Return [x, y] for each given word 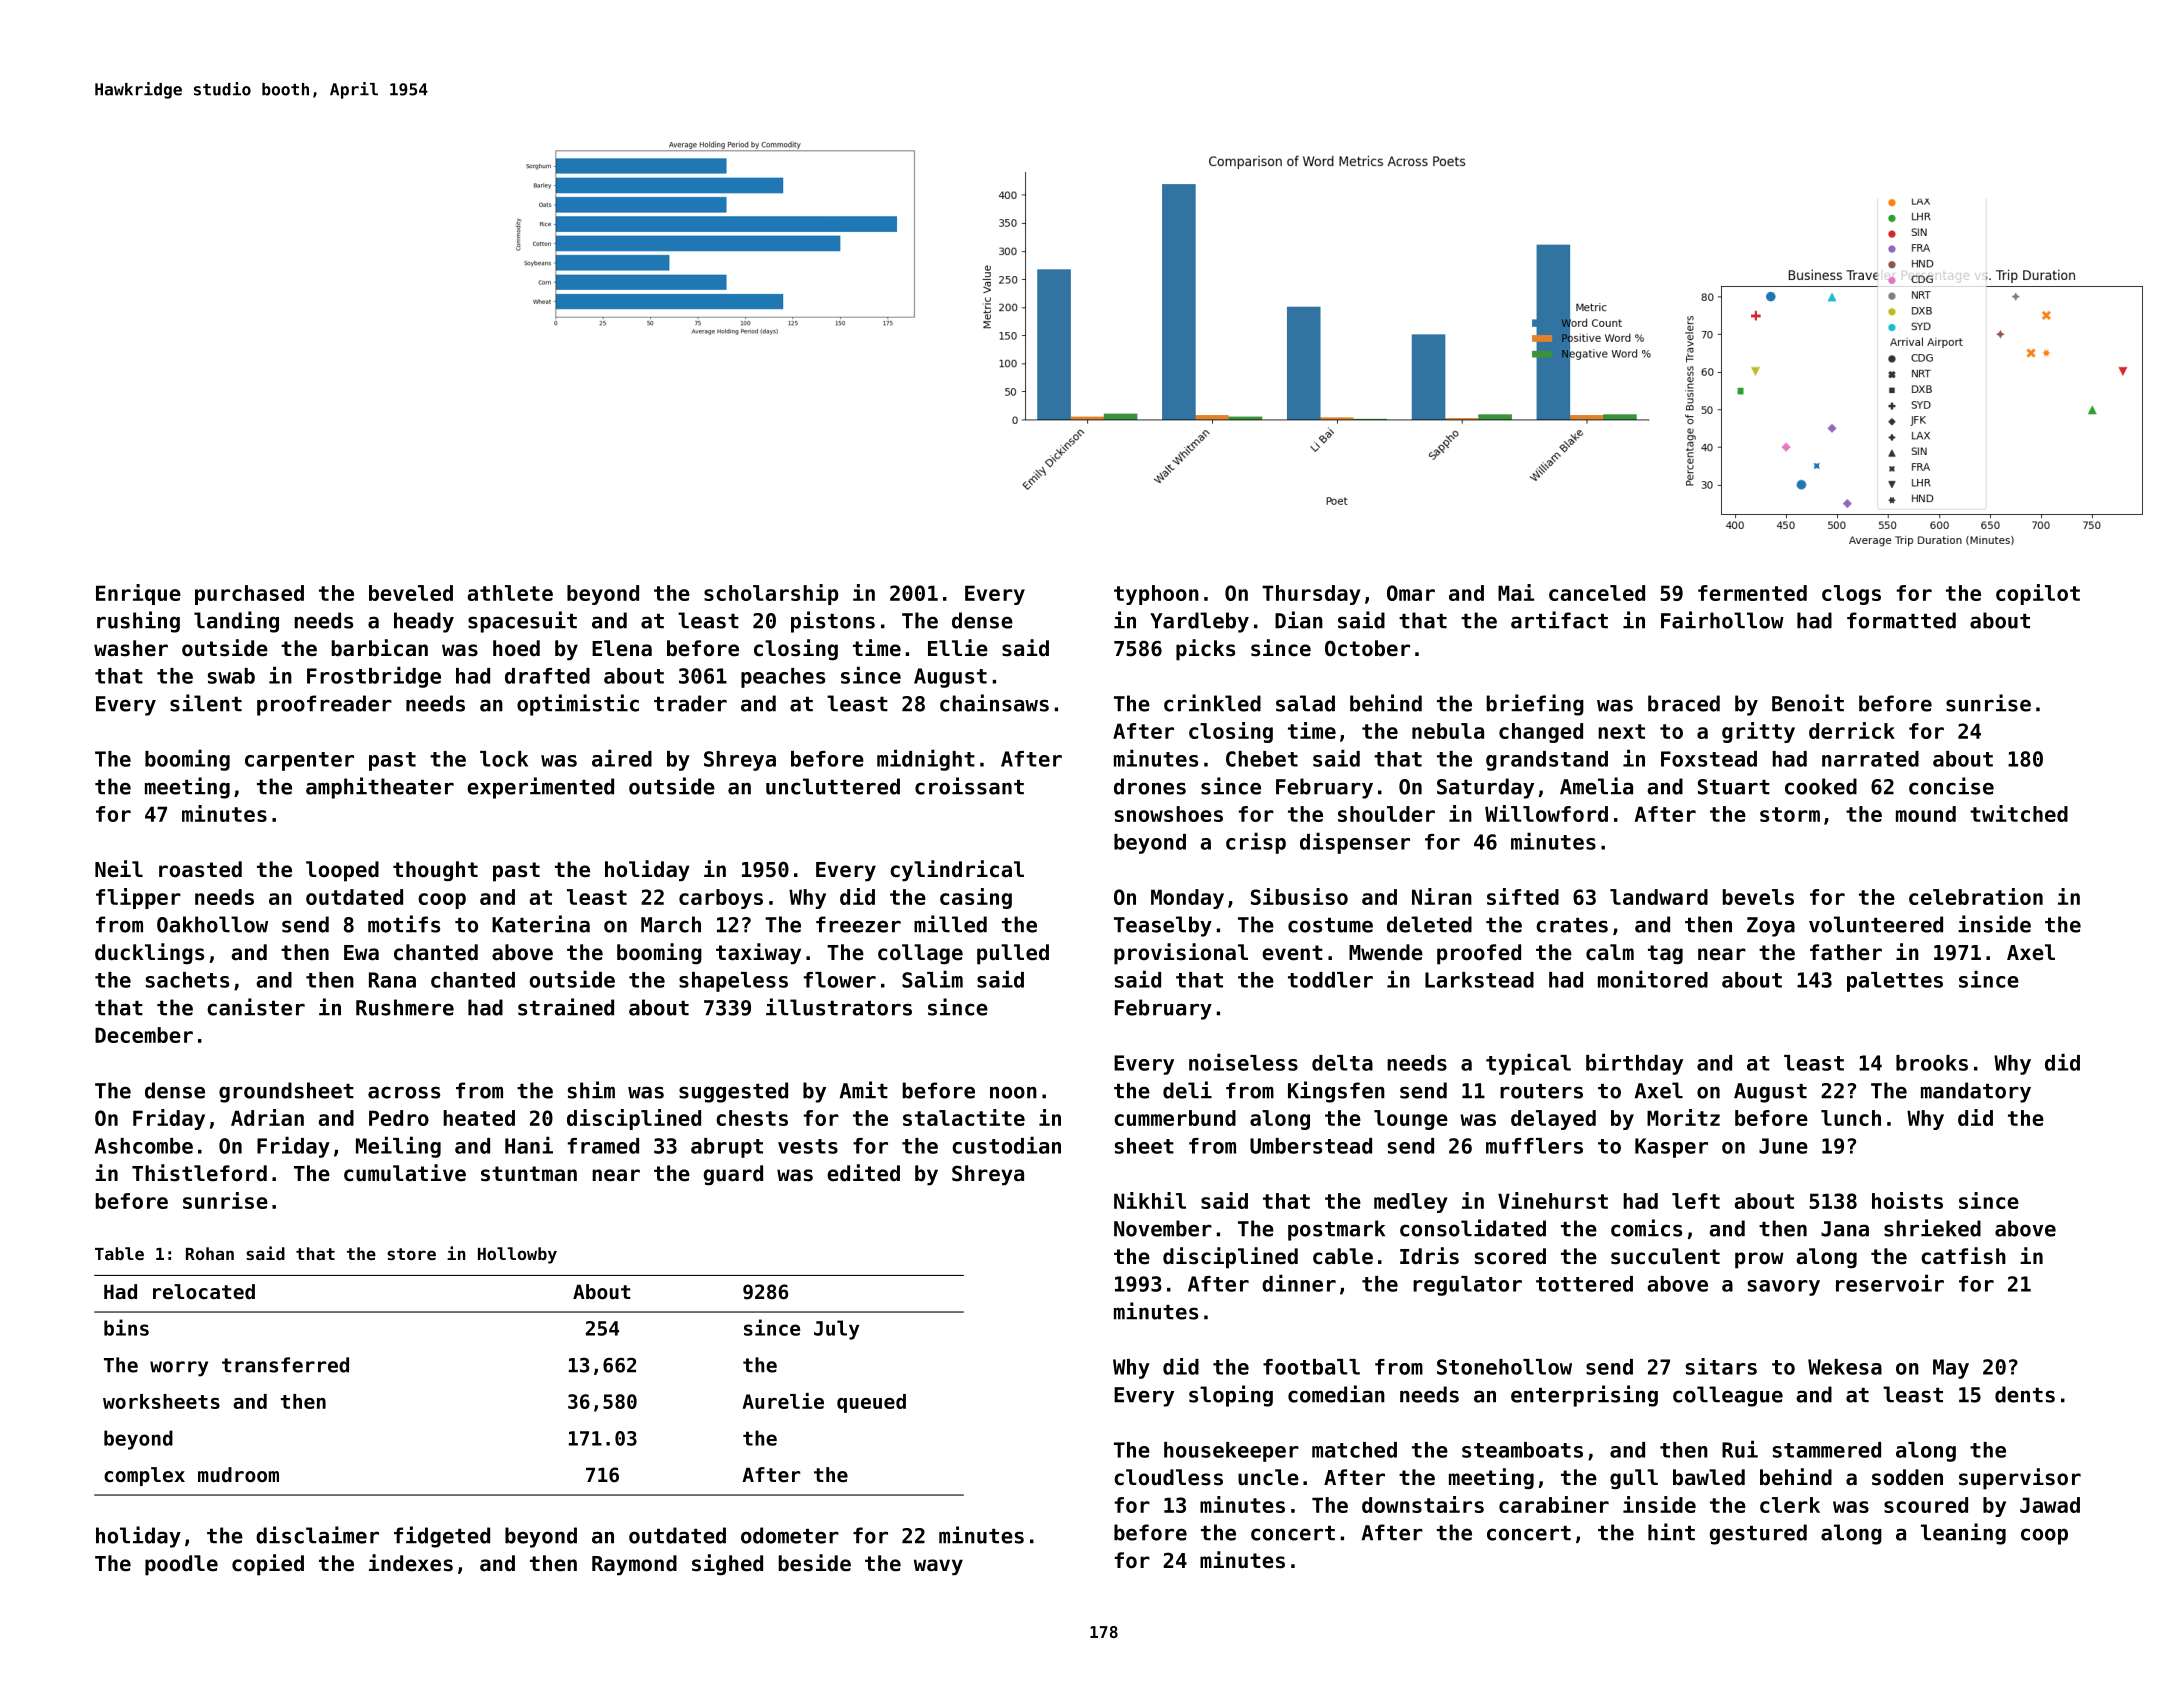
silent [206, 703]
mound [1926, 814]
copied [268, 1565]
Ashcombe [144, 1146]
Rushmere [405, 1007]
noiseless [1243, 1062]
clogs [1851, 595]
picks [1205, 650]
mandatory [1976, 1092]
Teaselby [1163, 926]
